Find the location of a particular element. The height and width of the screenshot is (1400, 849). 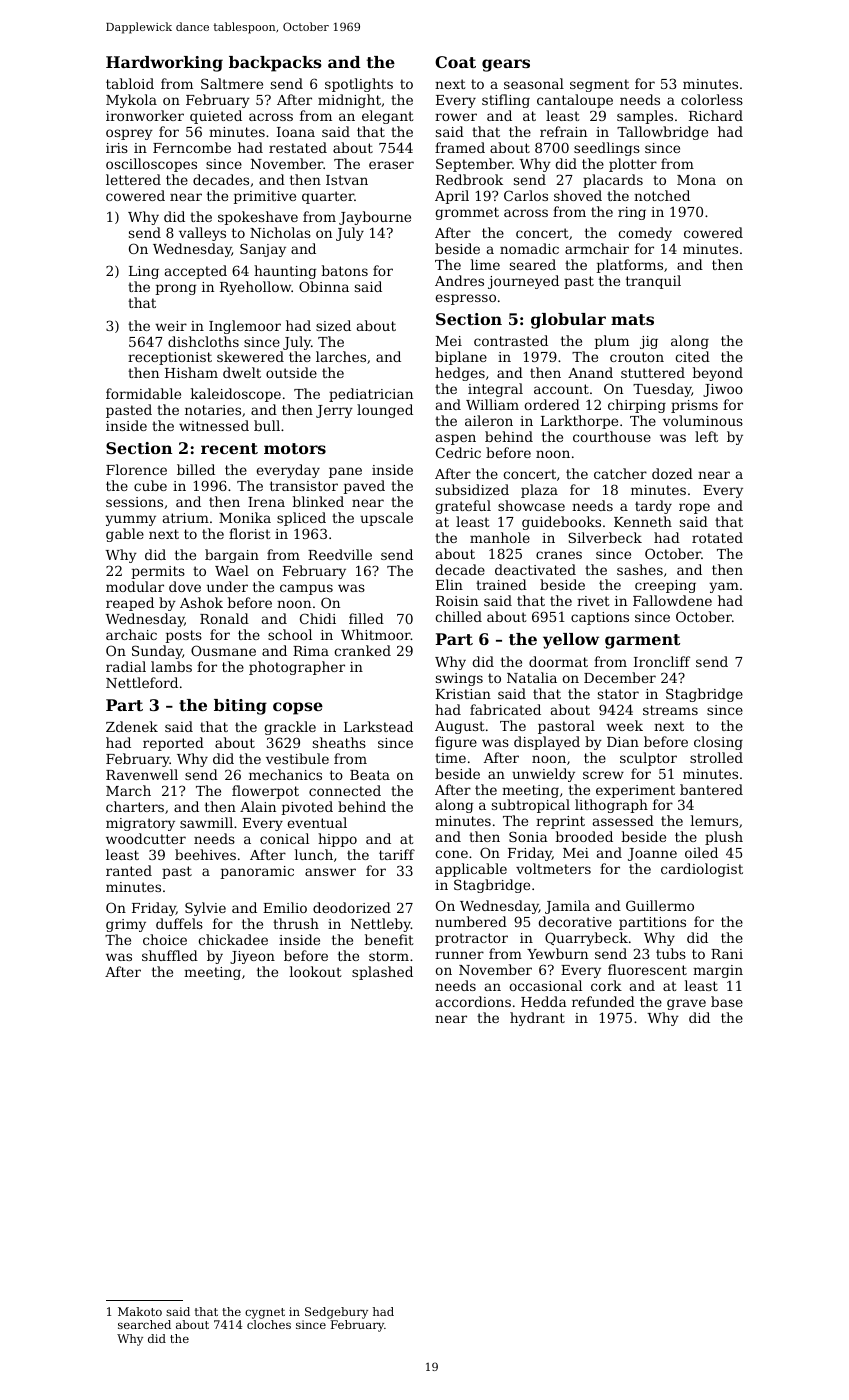

contrasted is located at coordinates (511, 340).
